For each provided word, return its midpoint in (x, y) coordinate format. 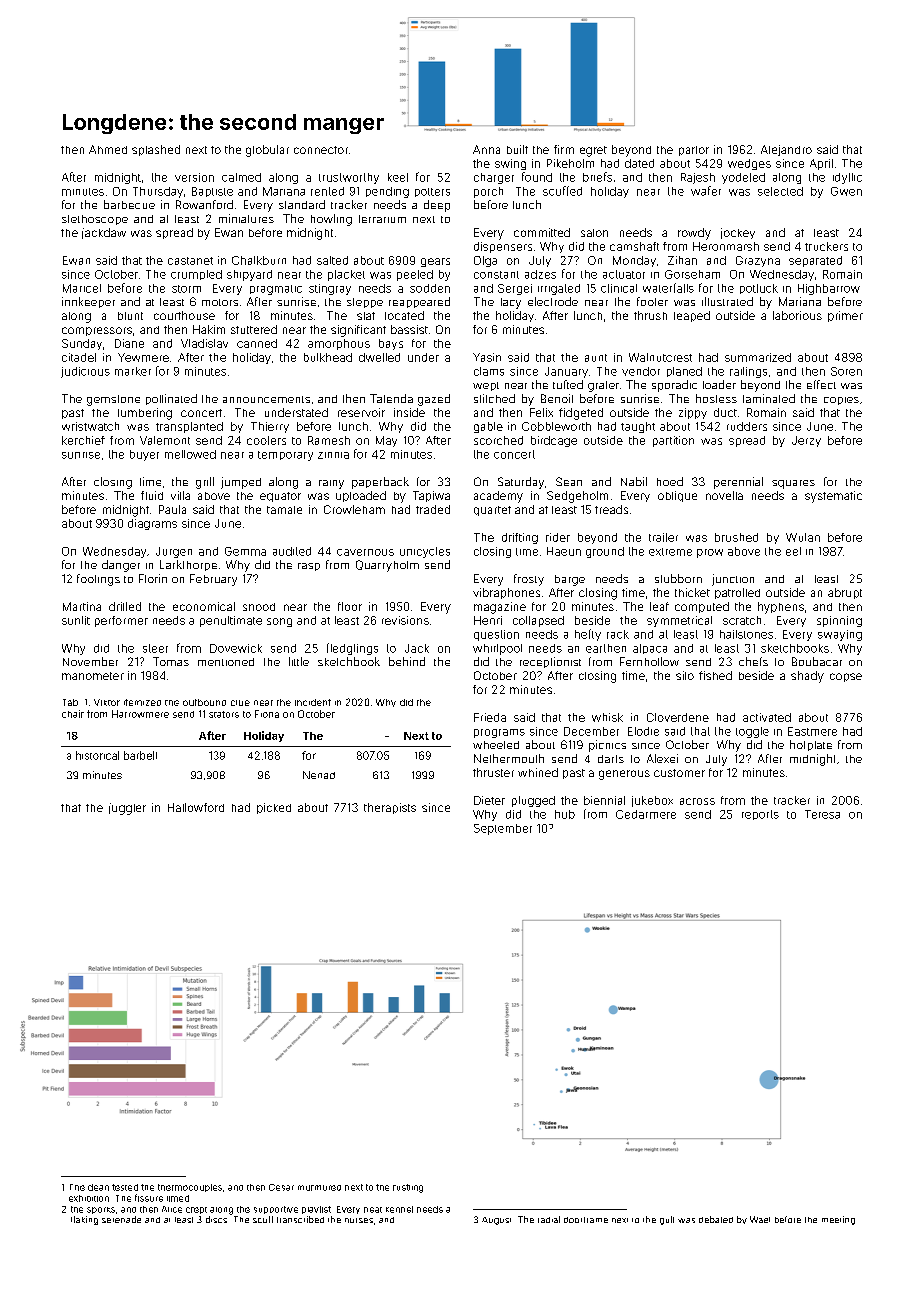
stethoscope (95, 220)
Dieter (489, 800)
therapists (390, 808)
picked (274, 808)
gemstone (113, 400)
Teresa (822, 814)
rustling (408, 1188)
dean (98, 1187)
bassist (409, 329)
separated (815, 261)
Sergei (515, 289)
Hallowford (196, 807)
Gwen (846, 191)
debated (716, 1219)
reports (760, 815)
